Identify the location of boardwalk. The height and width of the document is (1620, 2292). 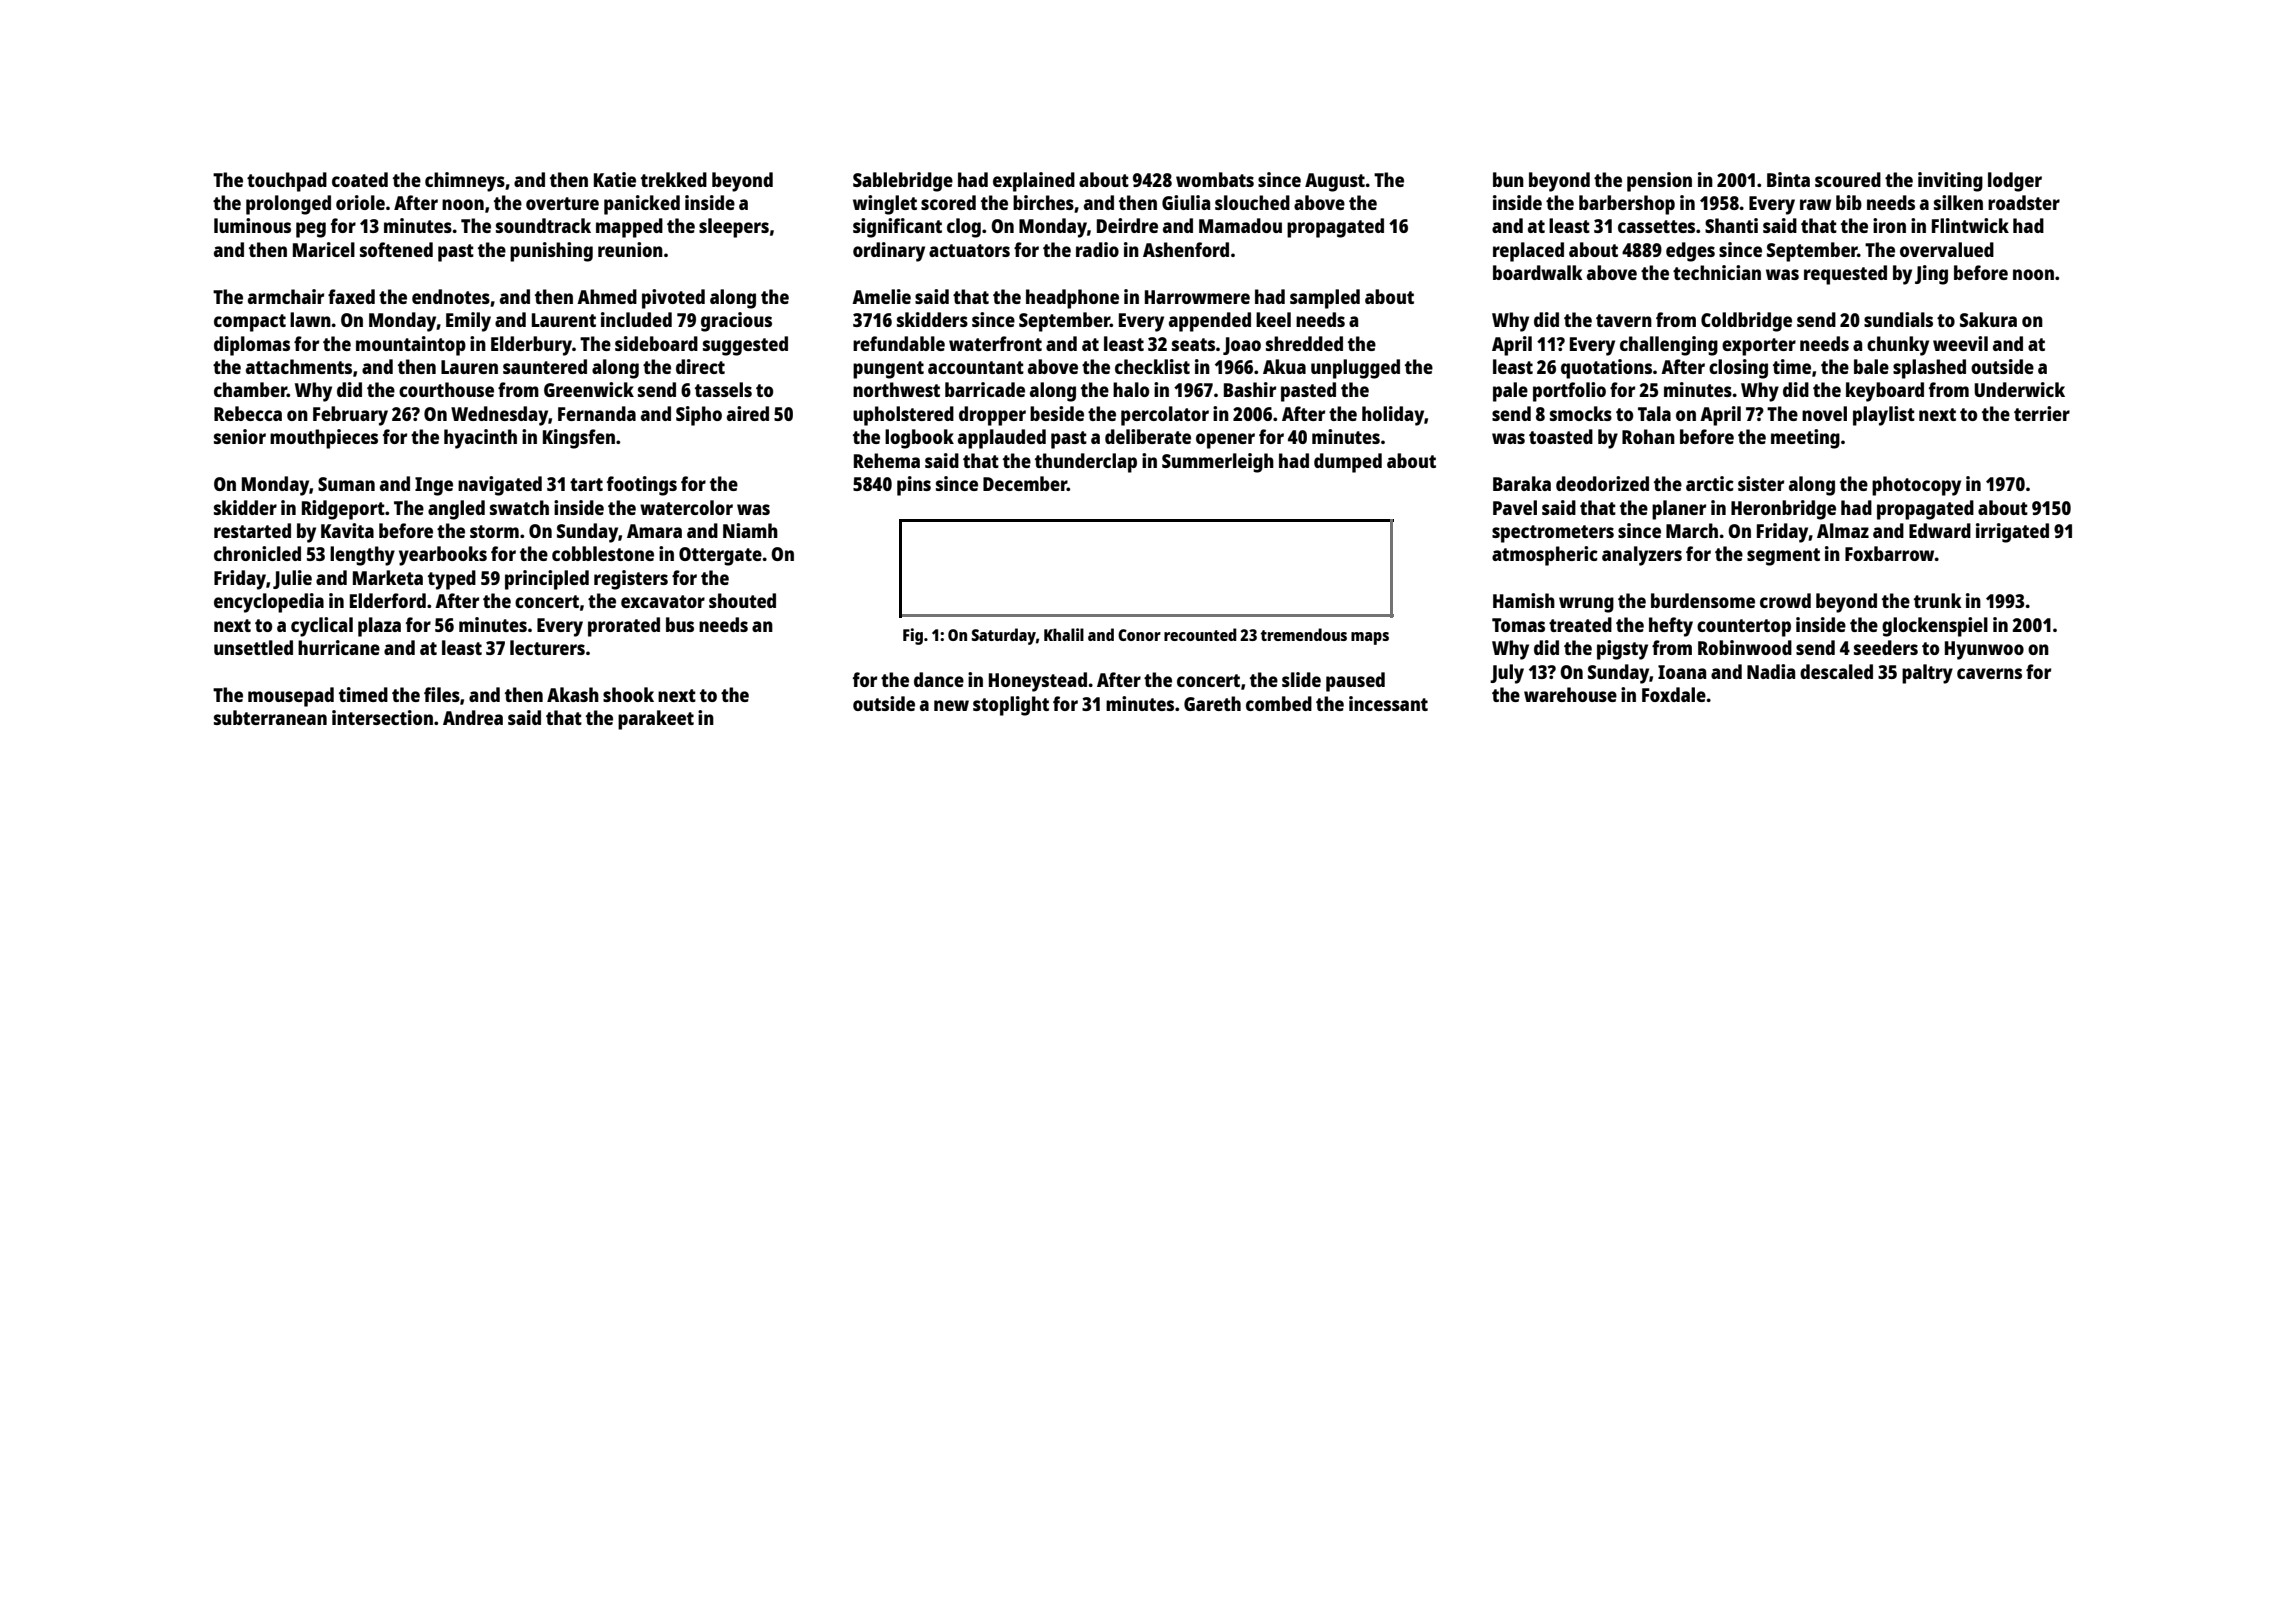
(1538, 272).
